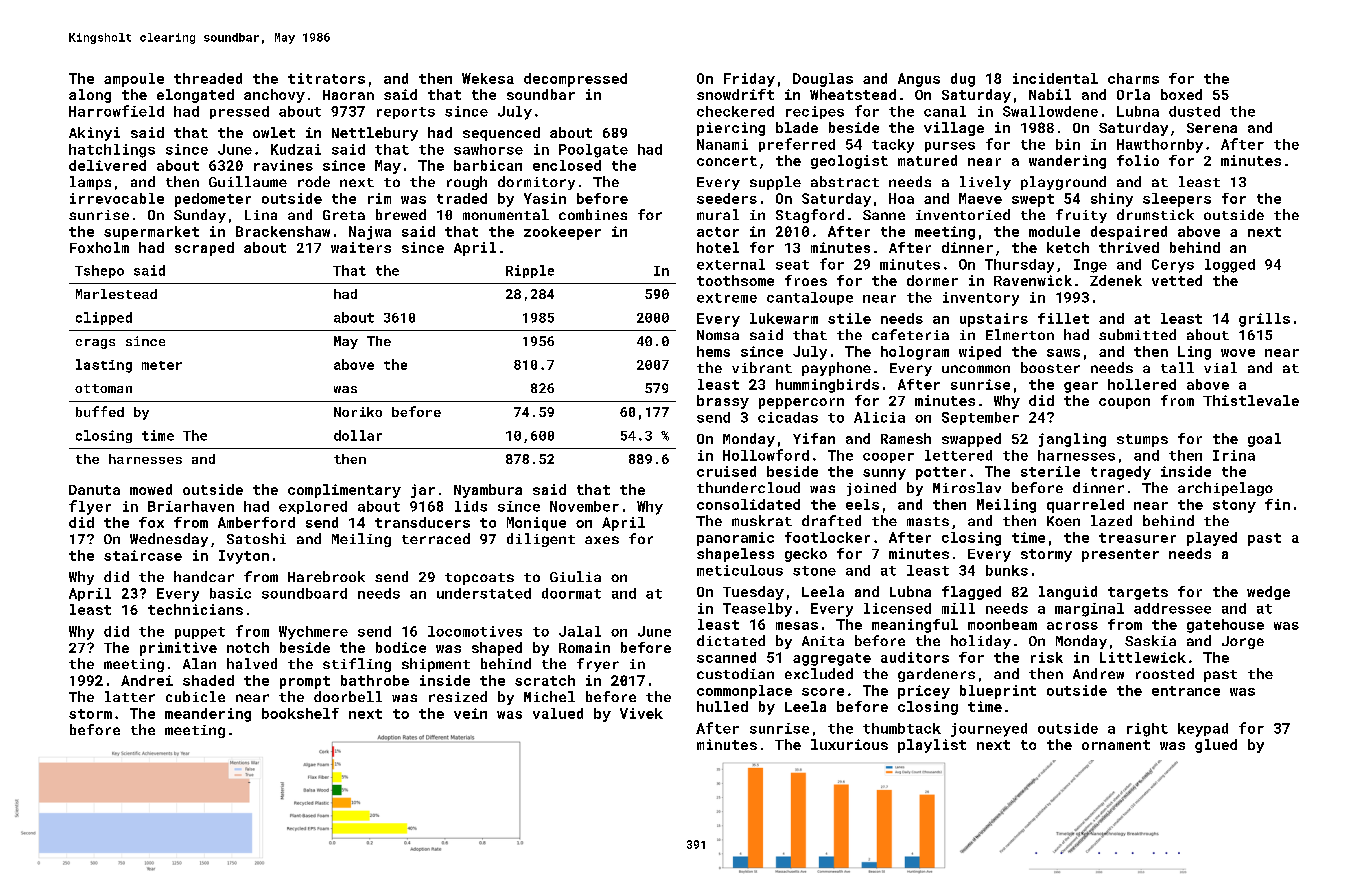 The width and height of the document is (1372, 887). What do you see at coordinates (1268, 593) in the document?
I see `wedge` at bounding box center [1268, 593].
